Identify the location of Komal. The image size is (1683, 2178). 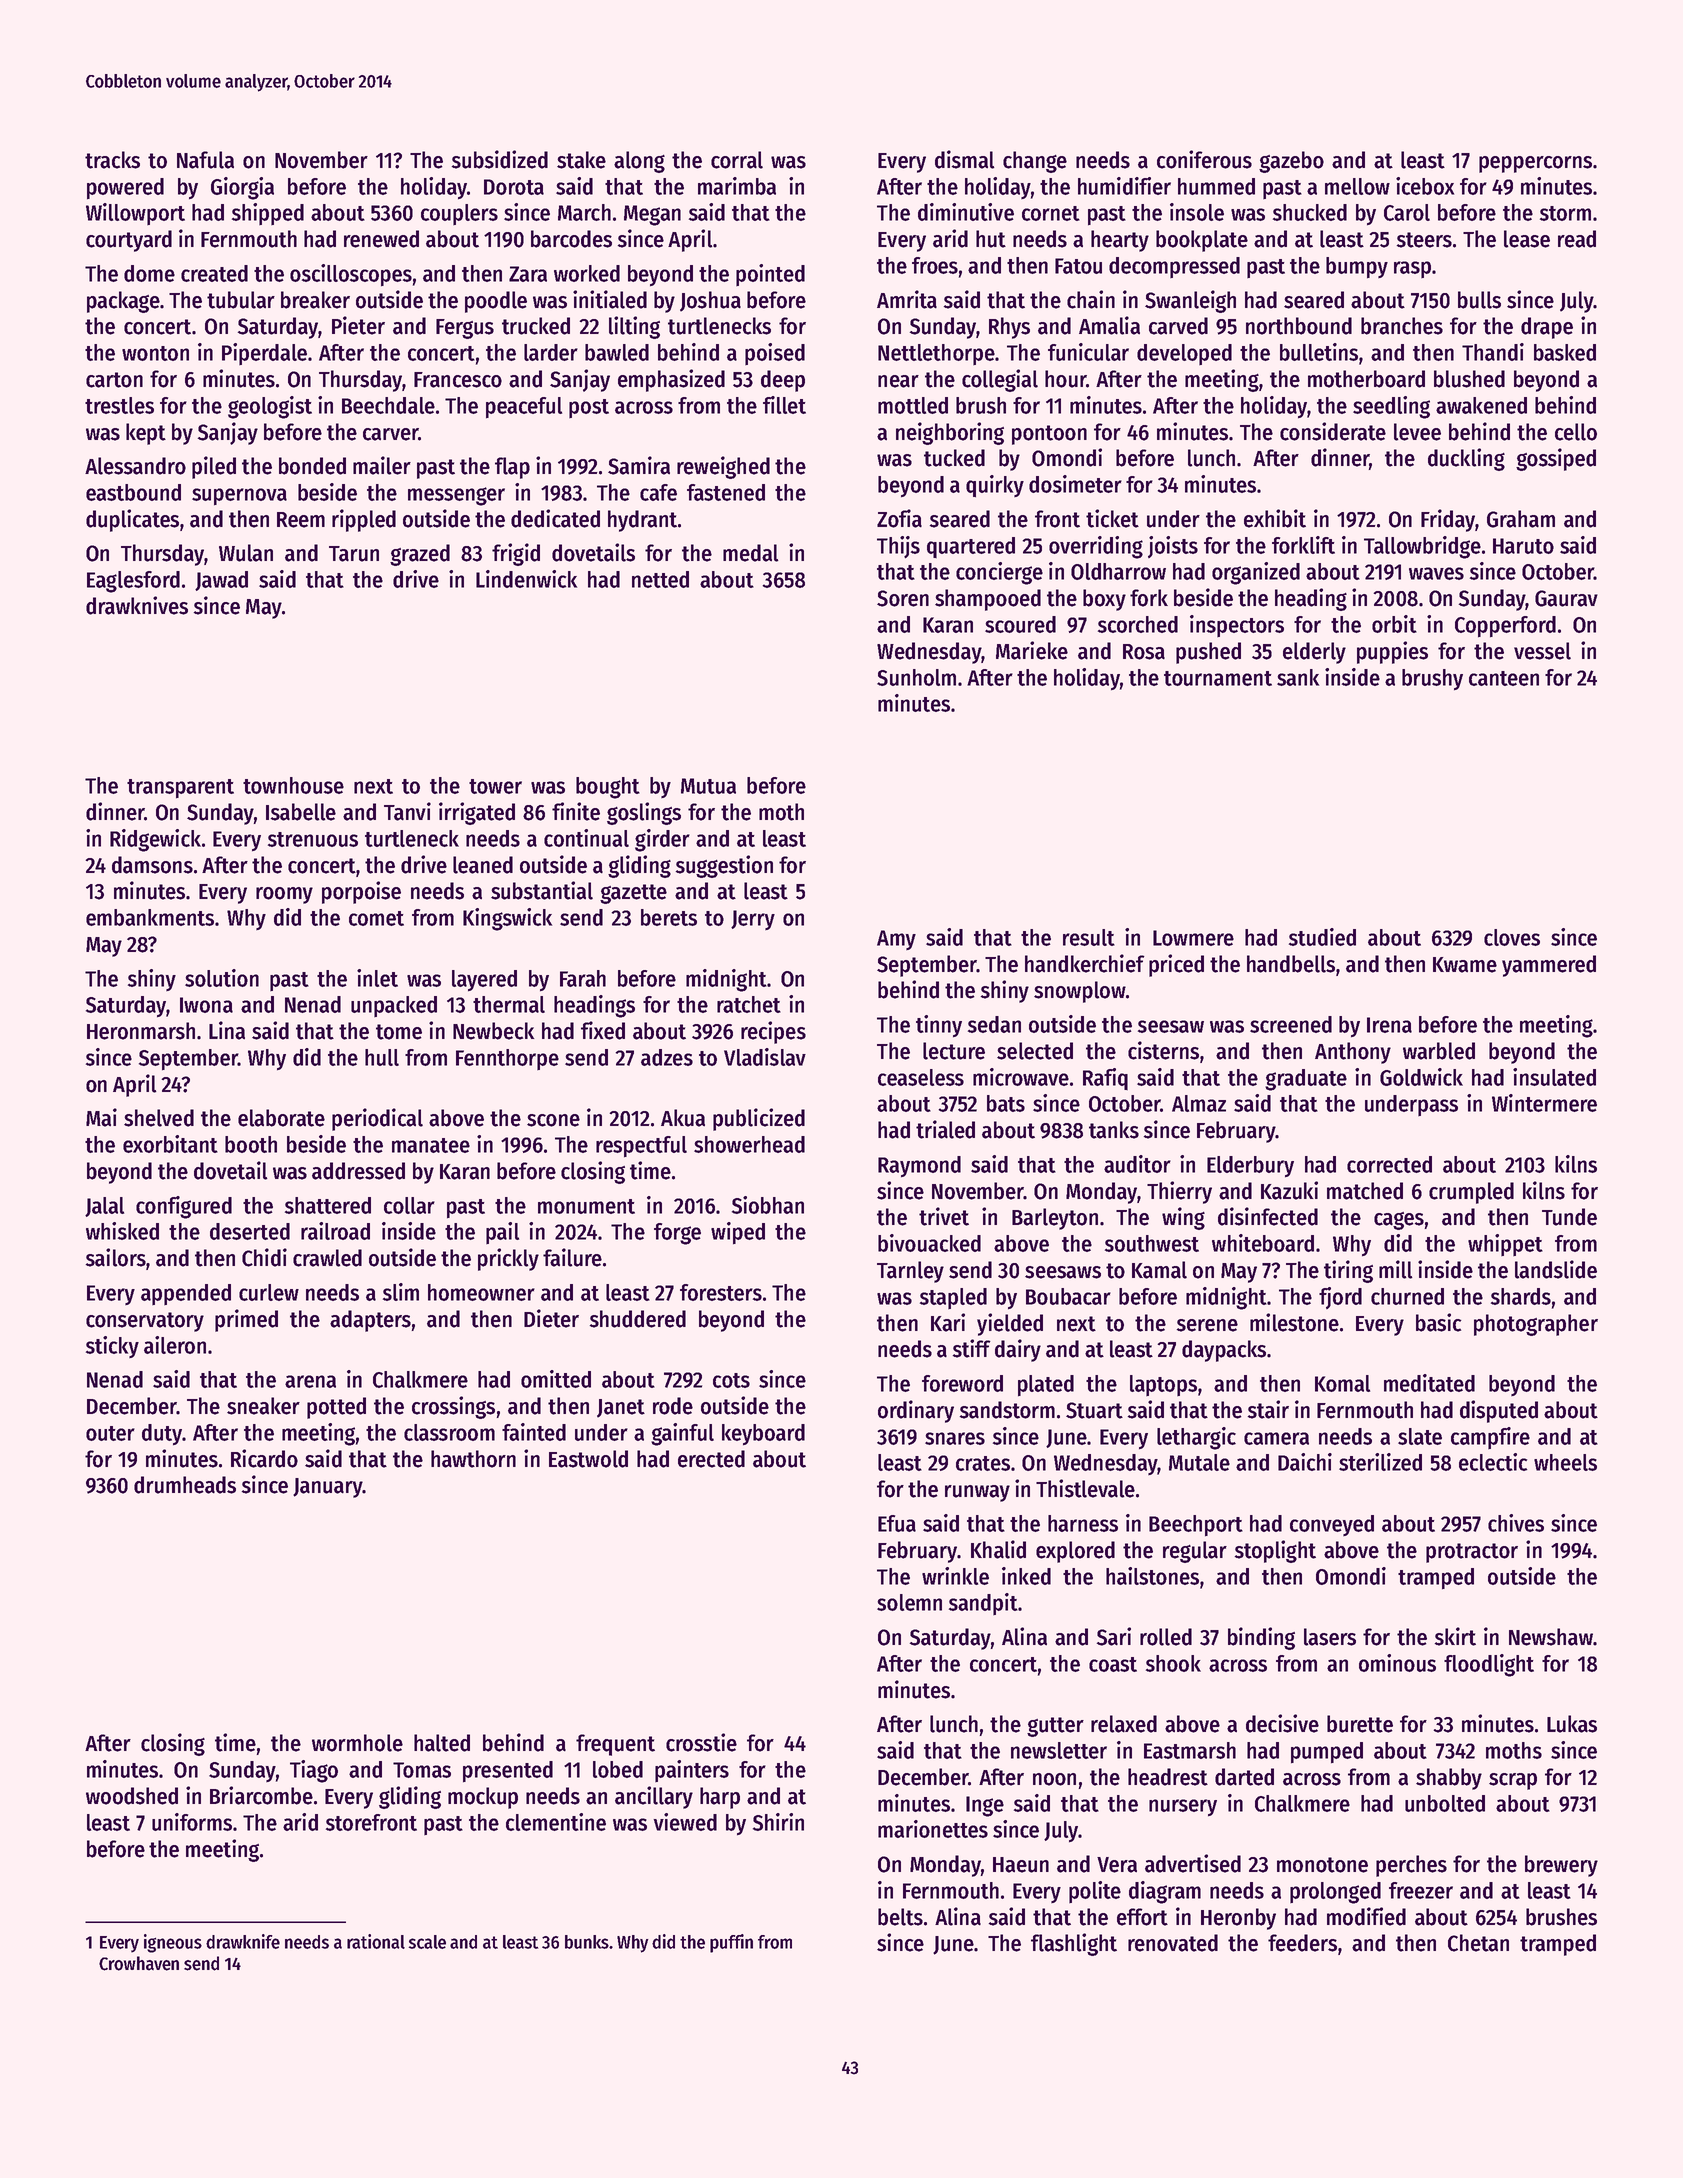
(1342, 1383).
